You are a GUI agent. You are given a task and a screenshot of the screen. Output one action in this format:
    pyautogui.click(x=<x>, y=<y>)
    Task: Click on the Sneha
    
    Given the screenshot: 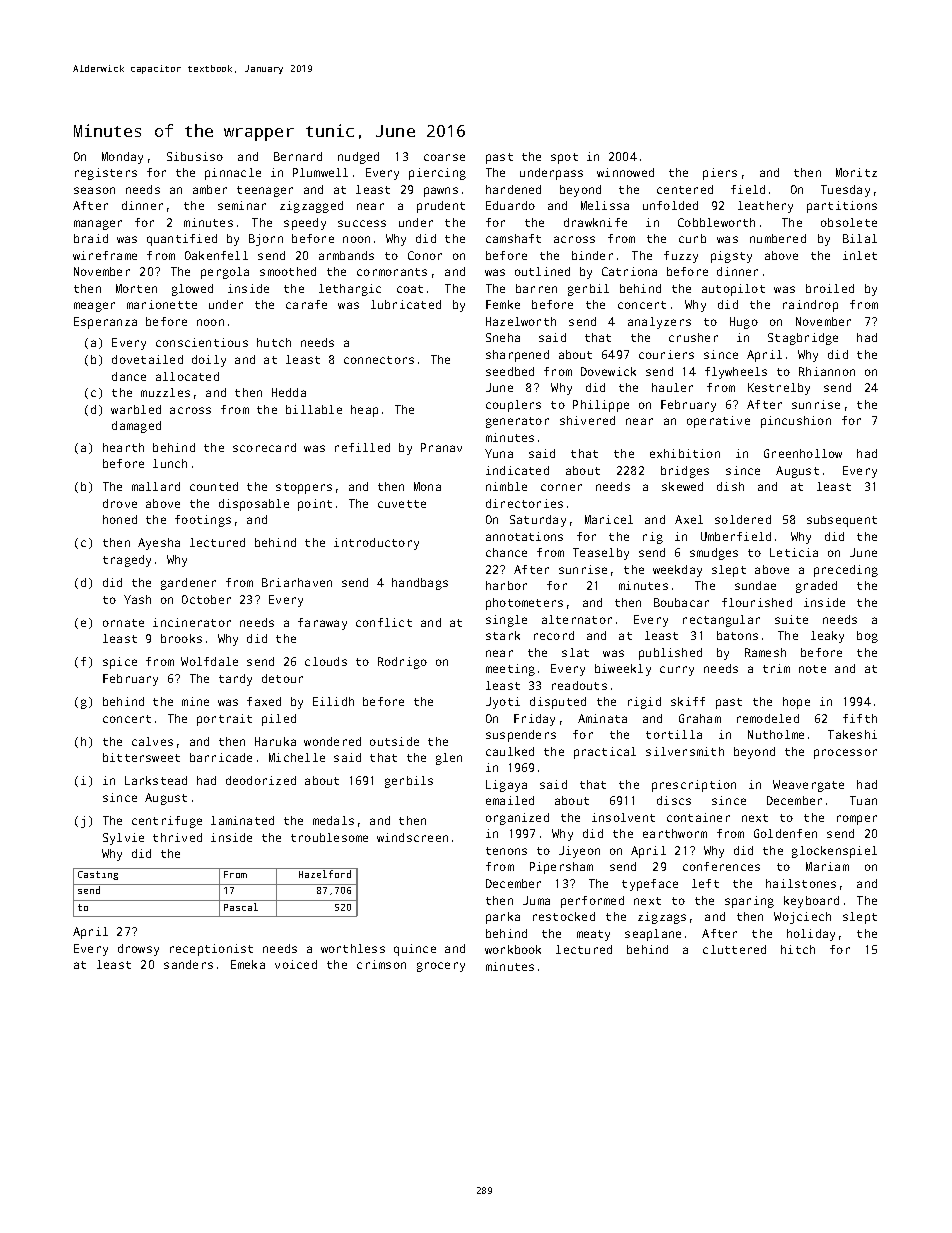 What is the action you would take?
    pyautogui.click(x=503, y=337)
